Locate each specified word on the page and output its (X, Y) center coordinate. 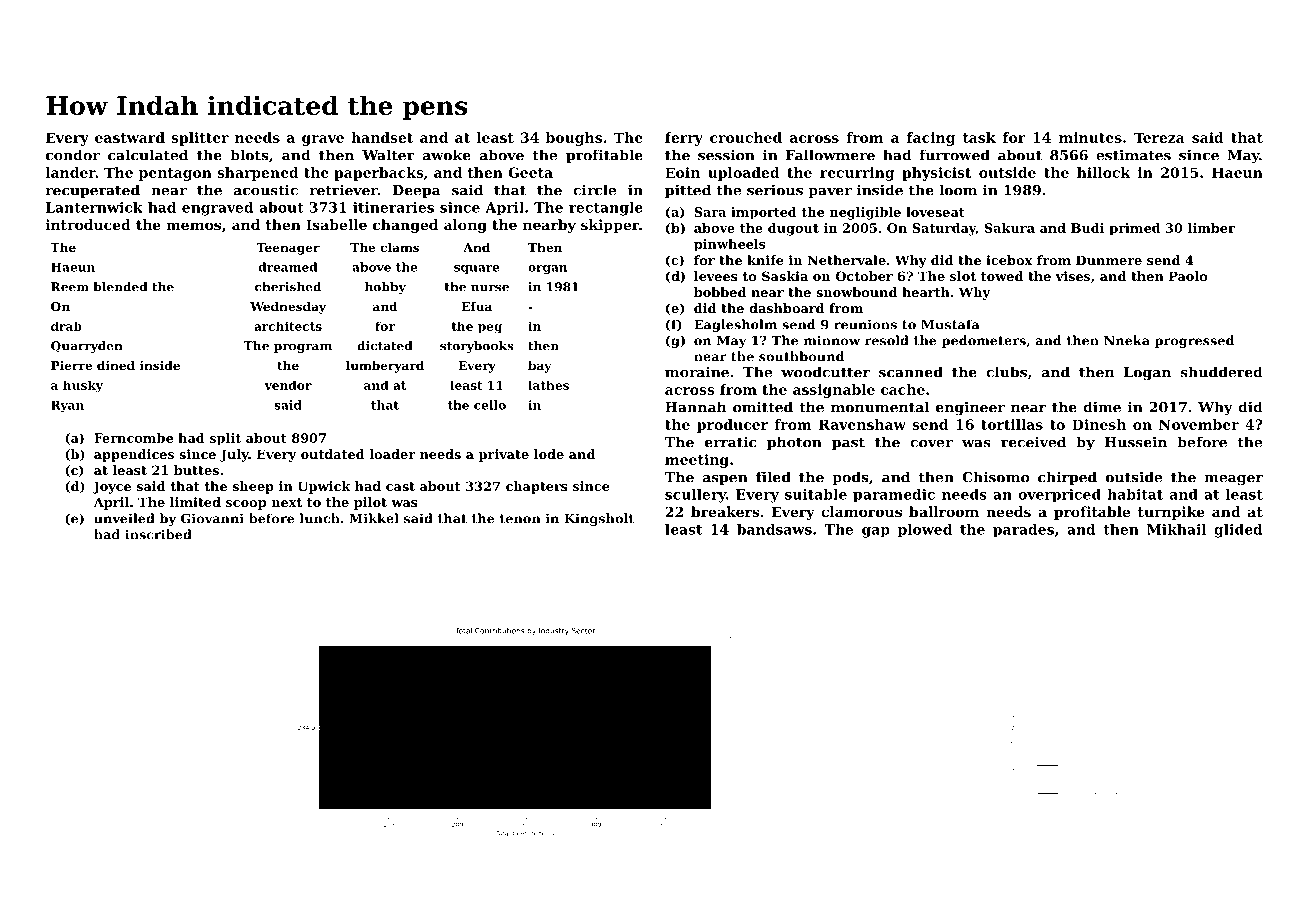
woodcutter (825, 372)
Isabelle (336, 224)
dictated (384, 346)
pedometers (984, 341)
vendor (288, 385)
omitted (763, 407)
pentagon (175, 174)
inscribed (158, 534)
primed (1134, 229)
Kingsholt (599, 519)
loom (958, 190)
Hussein (1135, 442)
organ (547, 269)
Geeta (530, 172)
